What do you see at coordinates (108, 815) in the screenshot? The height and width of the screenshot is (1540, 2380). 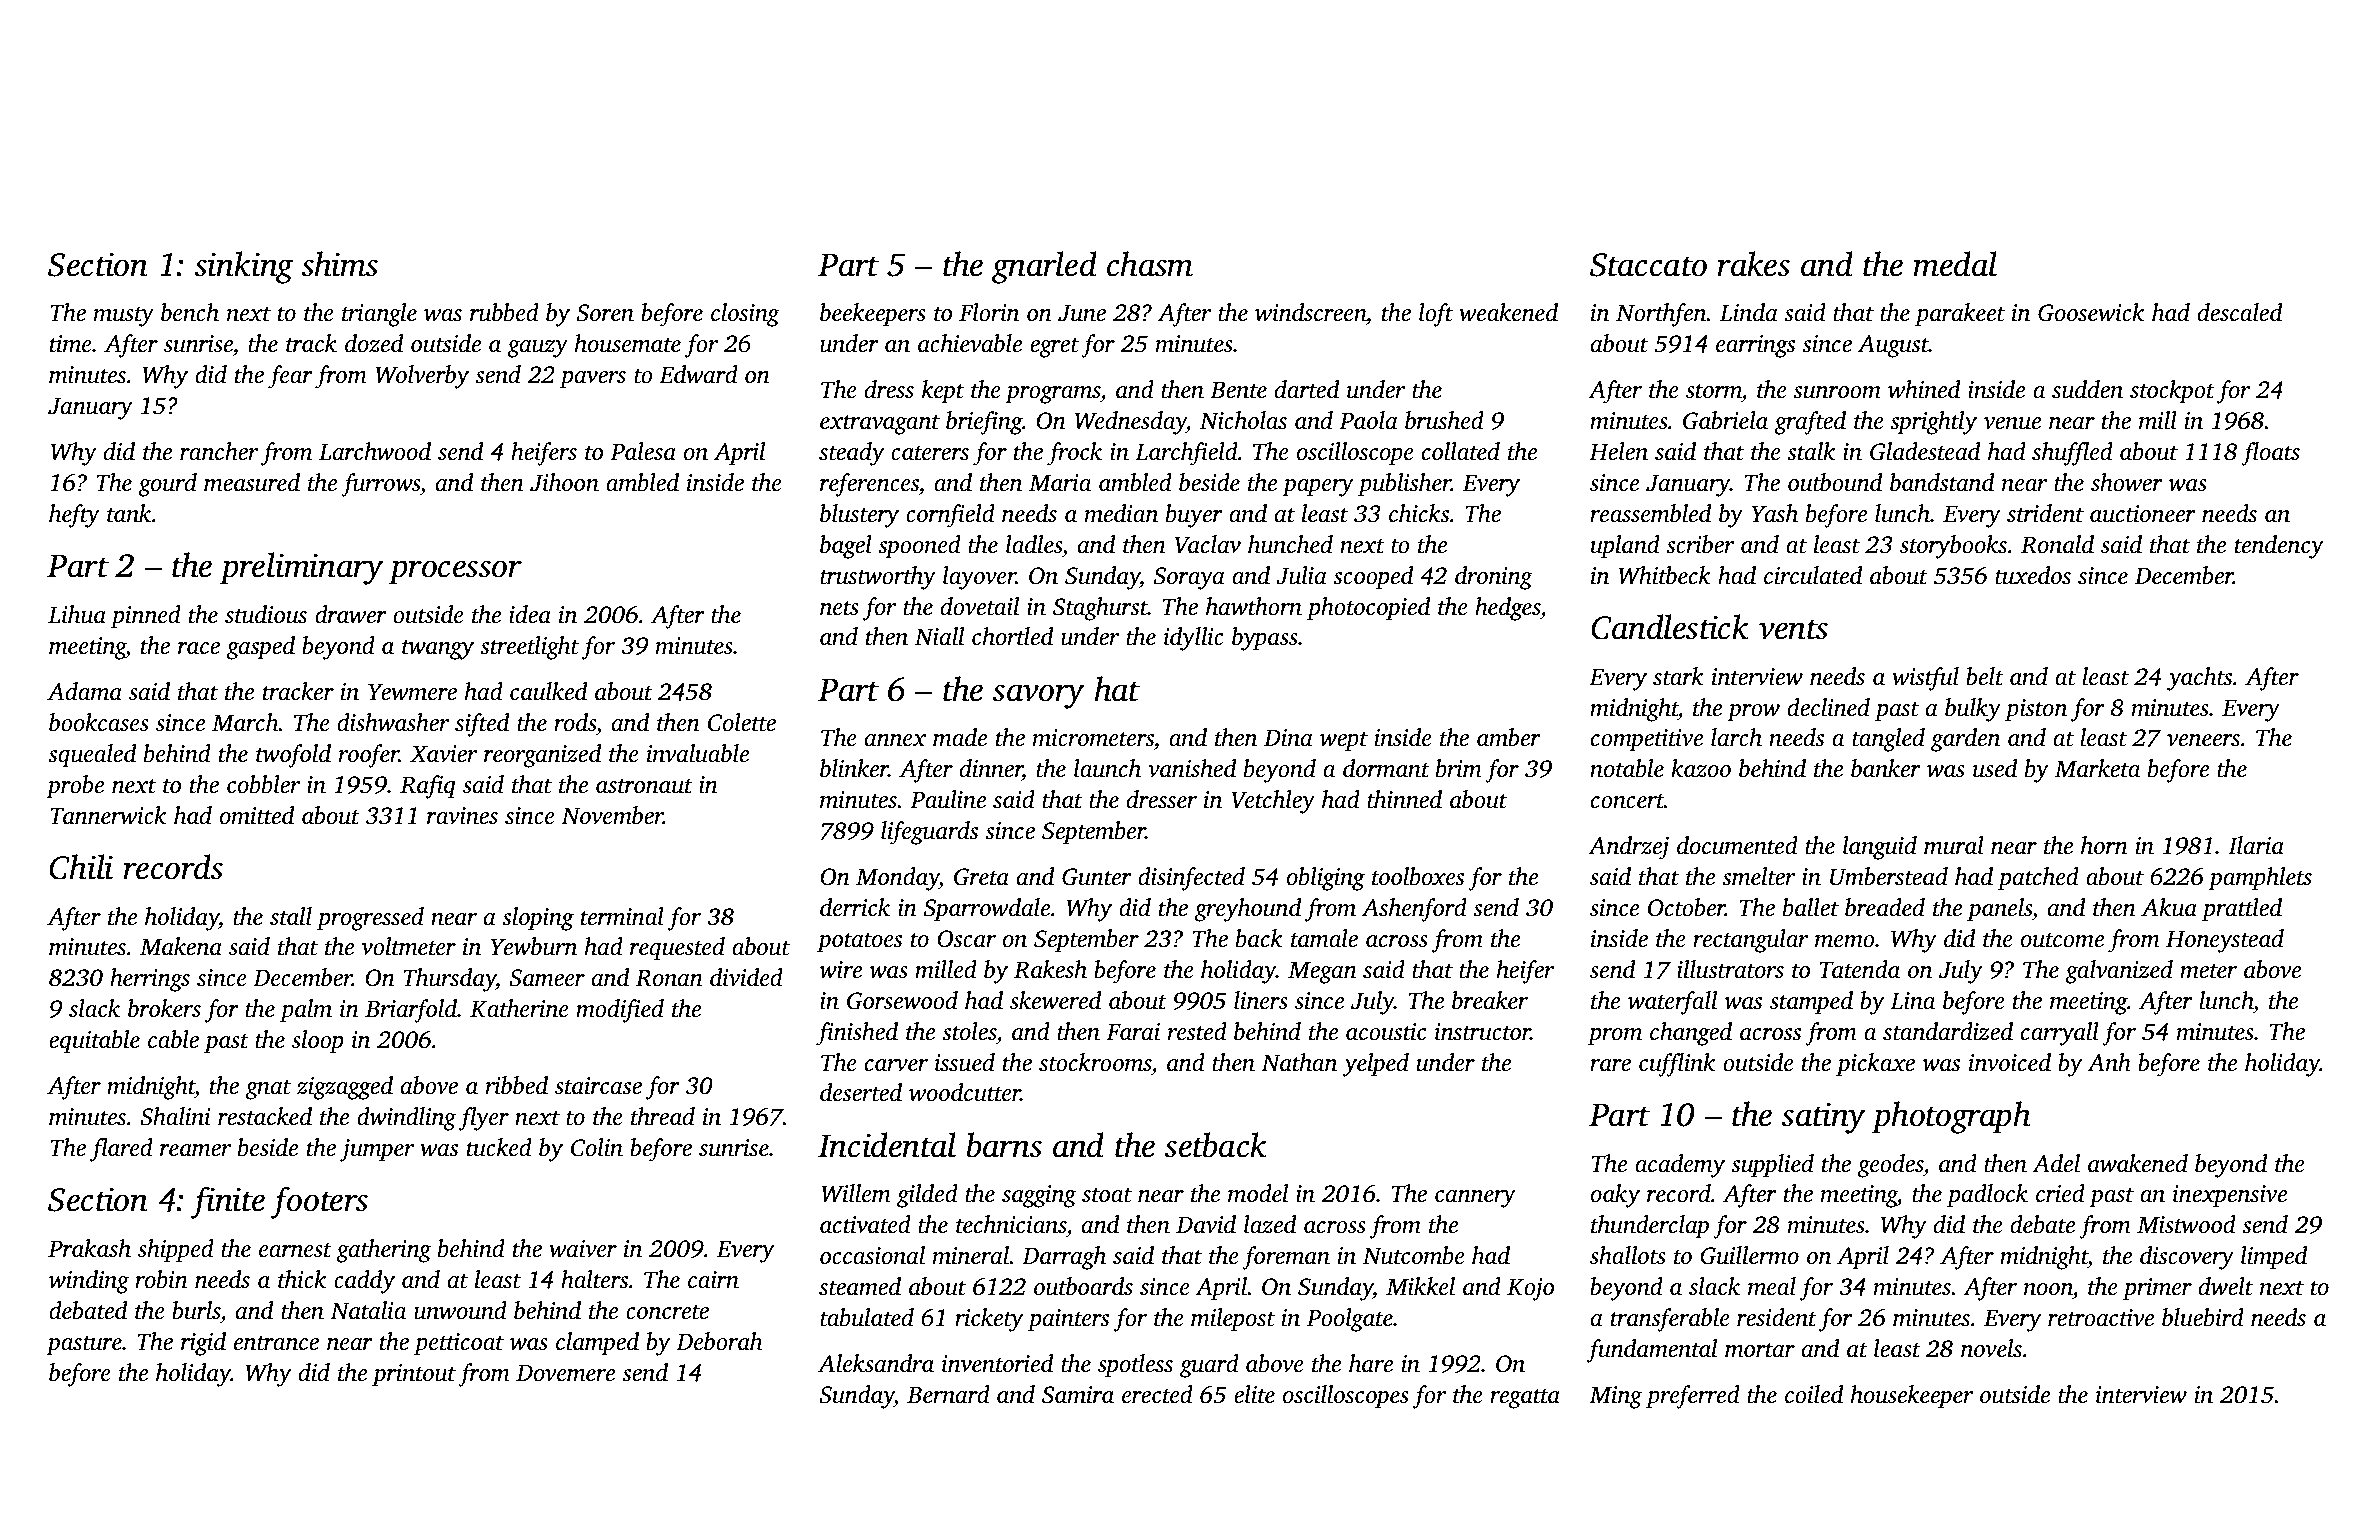 I see `Tannerwick` at bounding box center [108, 815].
